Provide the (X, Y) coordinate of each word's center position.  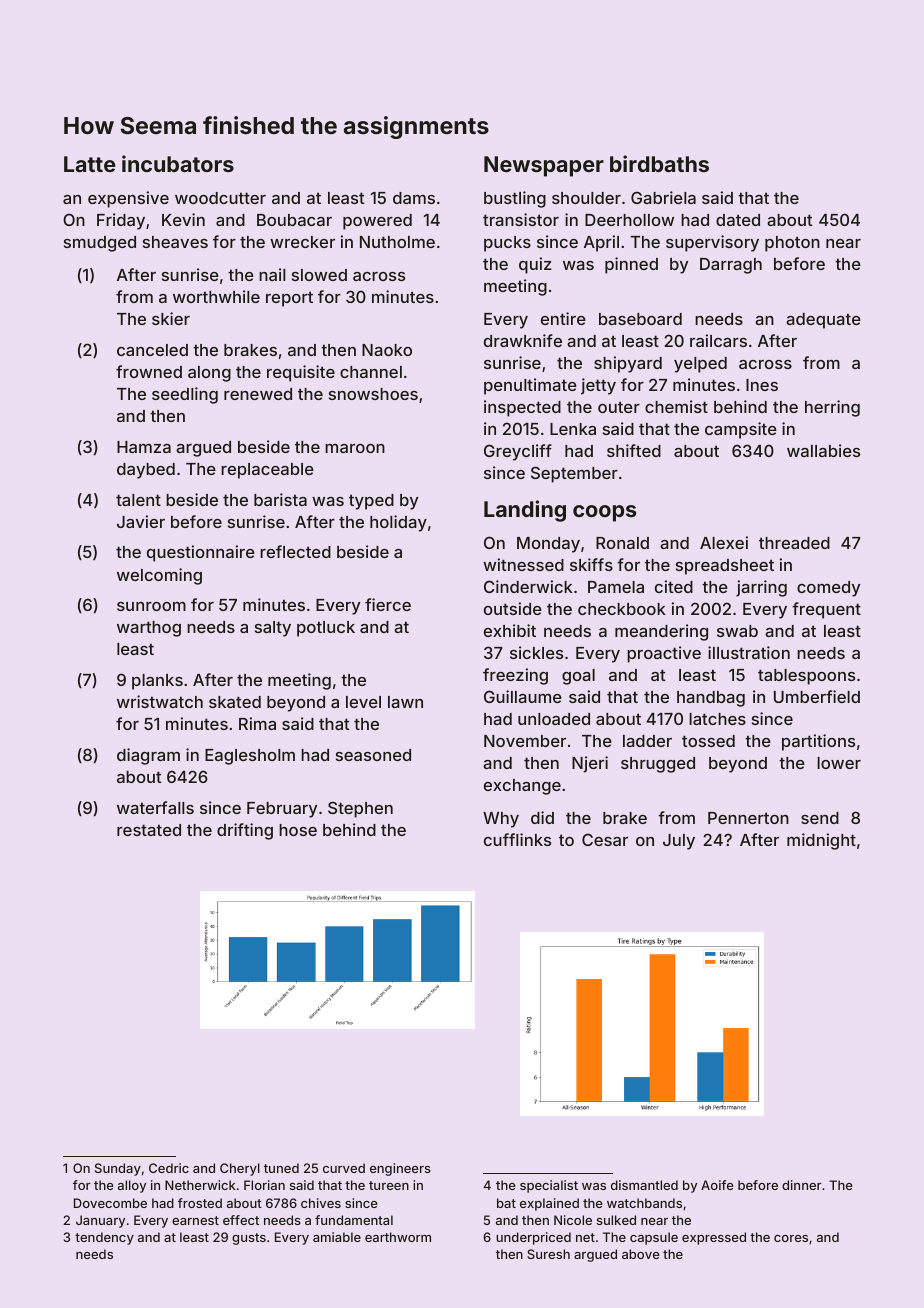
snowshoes (373, 394)
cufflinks (517, 839)
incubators (178, 163)
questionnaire (201, 553)
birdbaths (659, 163)
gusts (249, 1239)
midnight (821, 841)
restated (149, 830)
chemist (676, 406)
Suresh (548, 1254)
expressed (714, 1238)
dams (414, 198)
